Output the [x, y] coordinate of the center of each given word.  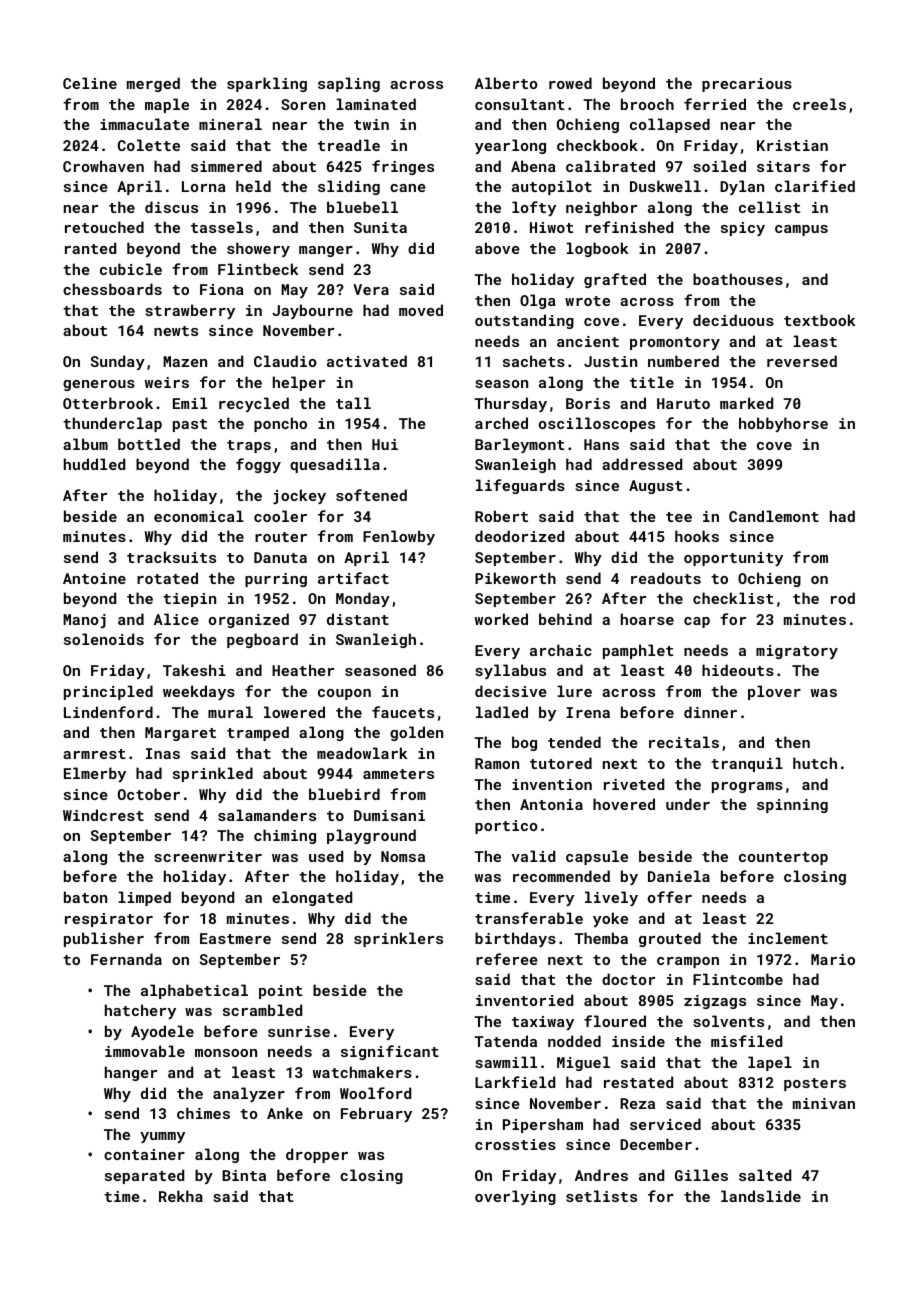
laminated [376, 104]
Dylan [742, 187]
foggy [258, 465]
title [652, 382]
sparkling [267, 84]
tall [353, 403]
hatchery [140, 1011]
